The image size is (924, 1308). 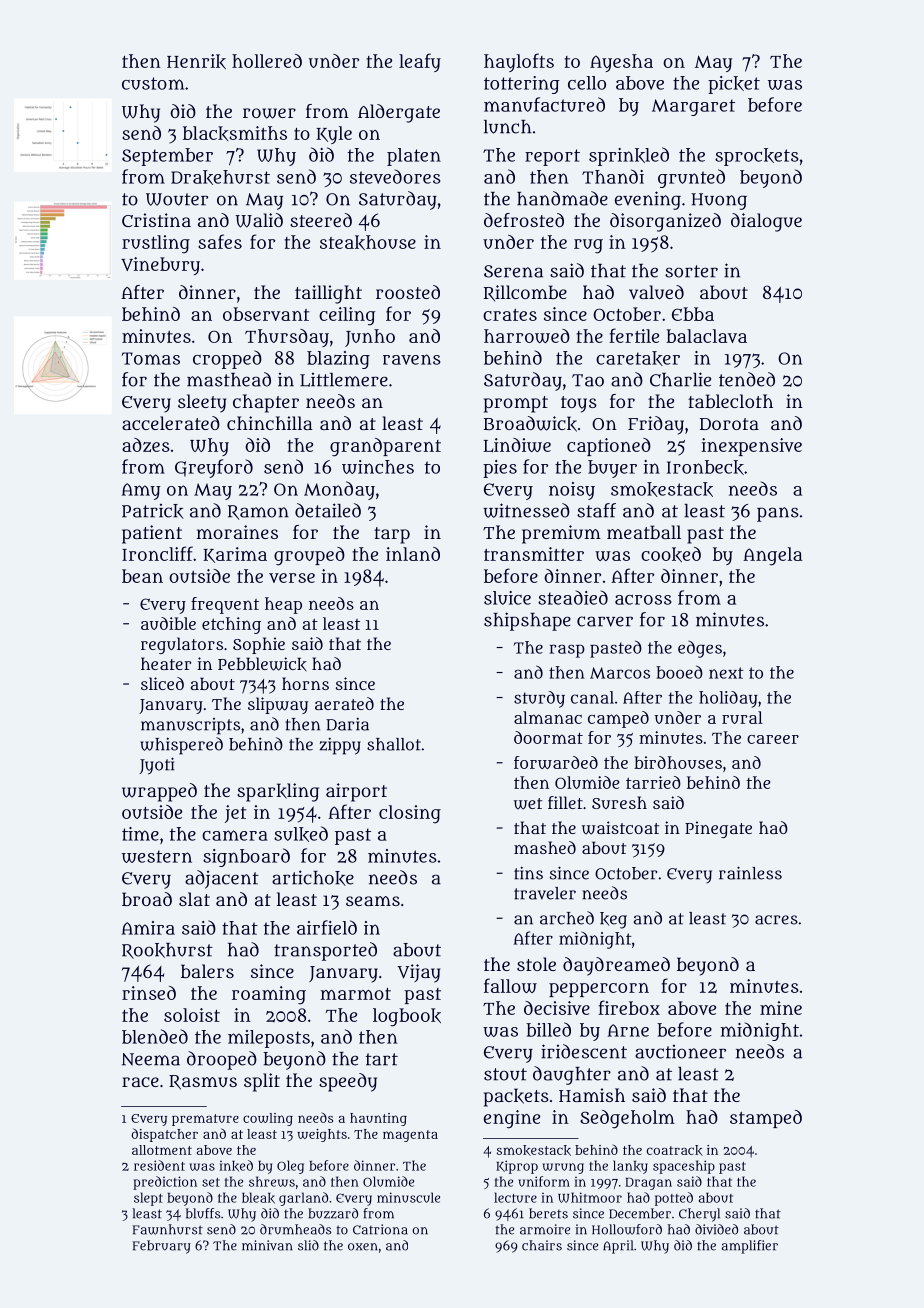 What do you see at coordinates (385, 447) in the image?
I see `grandparent` at bounding box center [385, 447].
